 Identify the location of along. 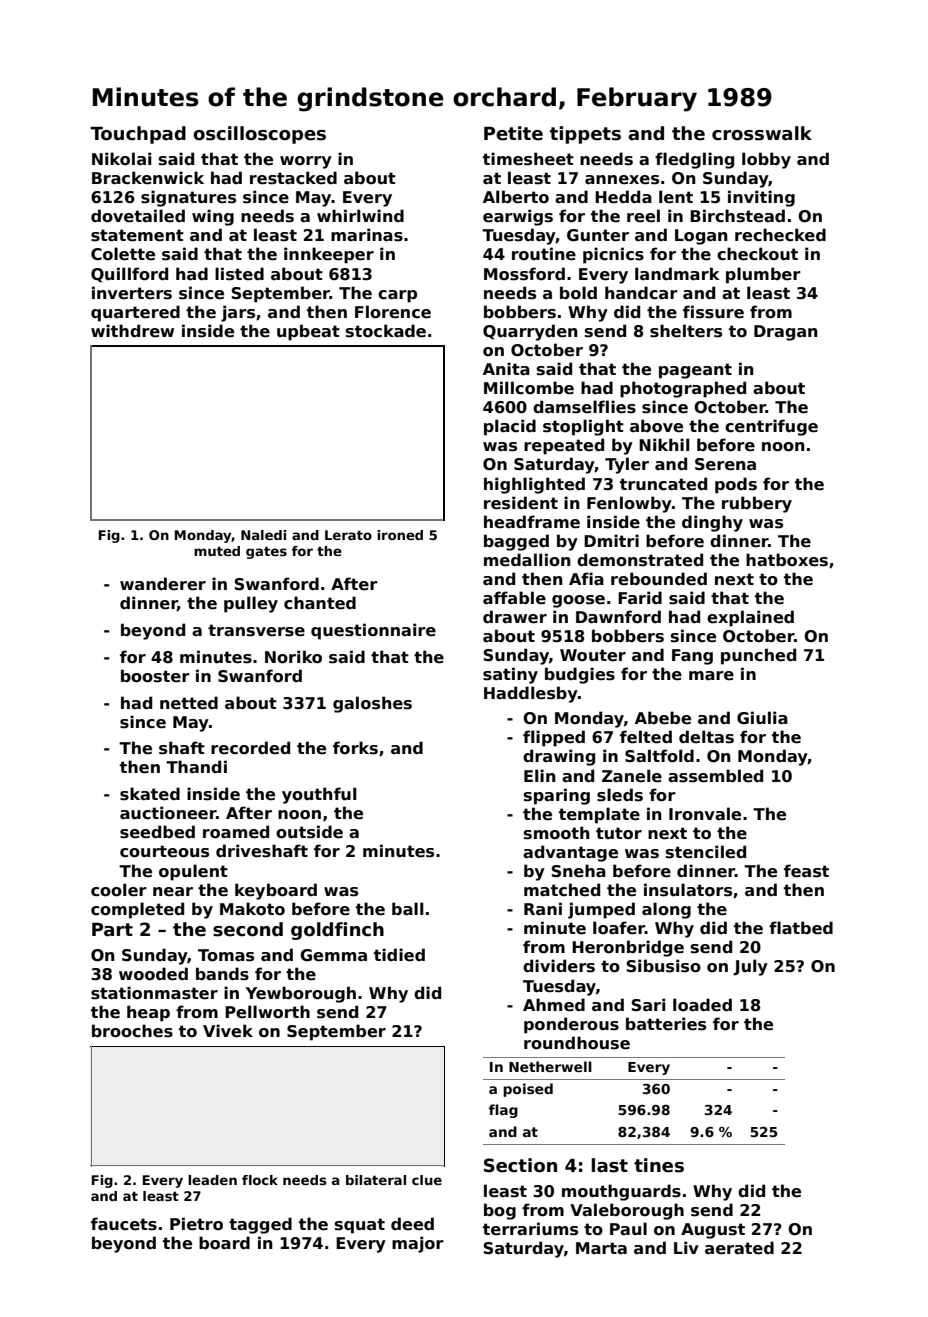
(666, 910).
